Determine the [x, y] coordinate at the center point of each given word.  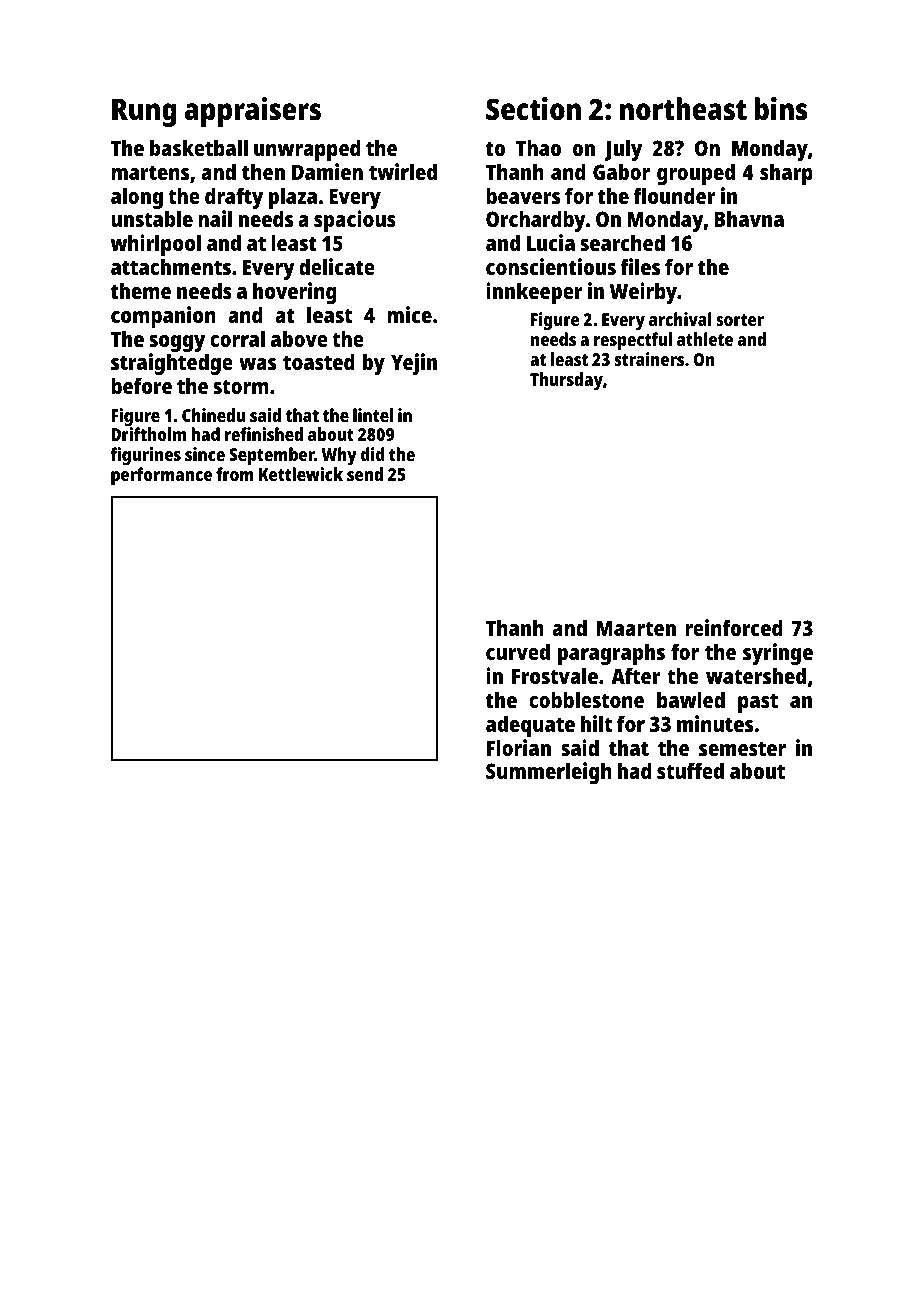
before [141, 385]
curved [518, 651]
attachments [171, 266]
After [635, 675]
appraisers [253, 112]
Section [533, 109]
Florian [519, 747]
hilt [596, 723]
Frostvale [555, 675]
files [640, 266]
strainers [649, 359]
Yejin [414, 364]
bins [781, 109]
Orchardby [536, 221]
